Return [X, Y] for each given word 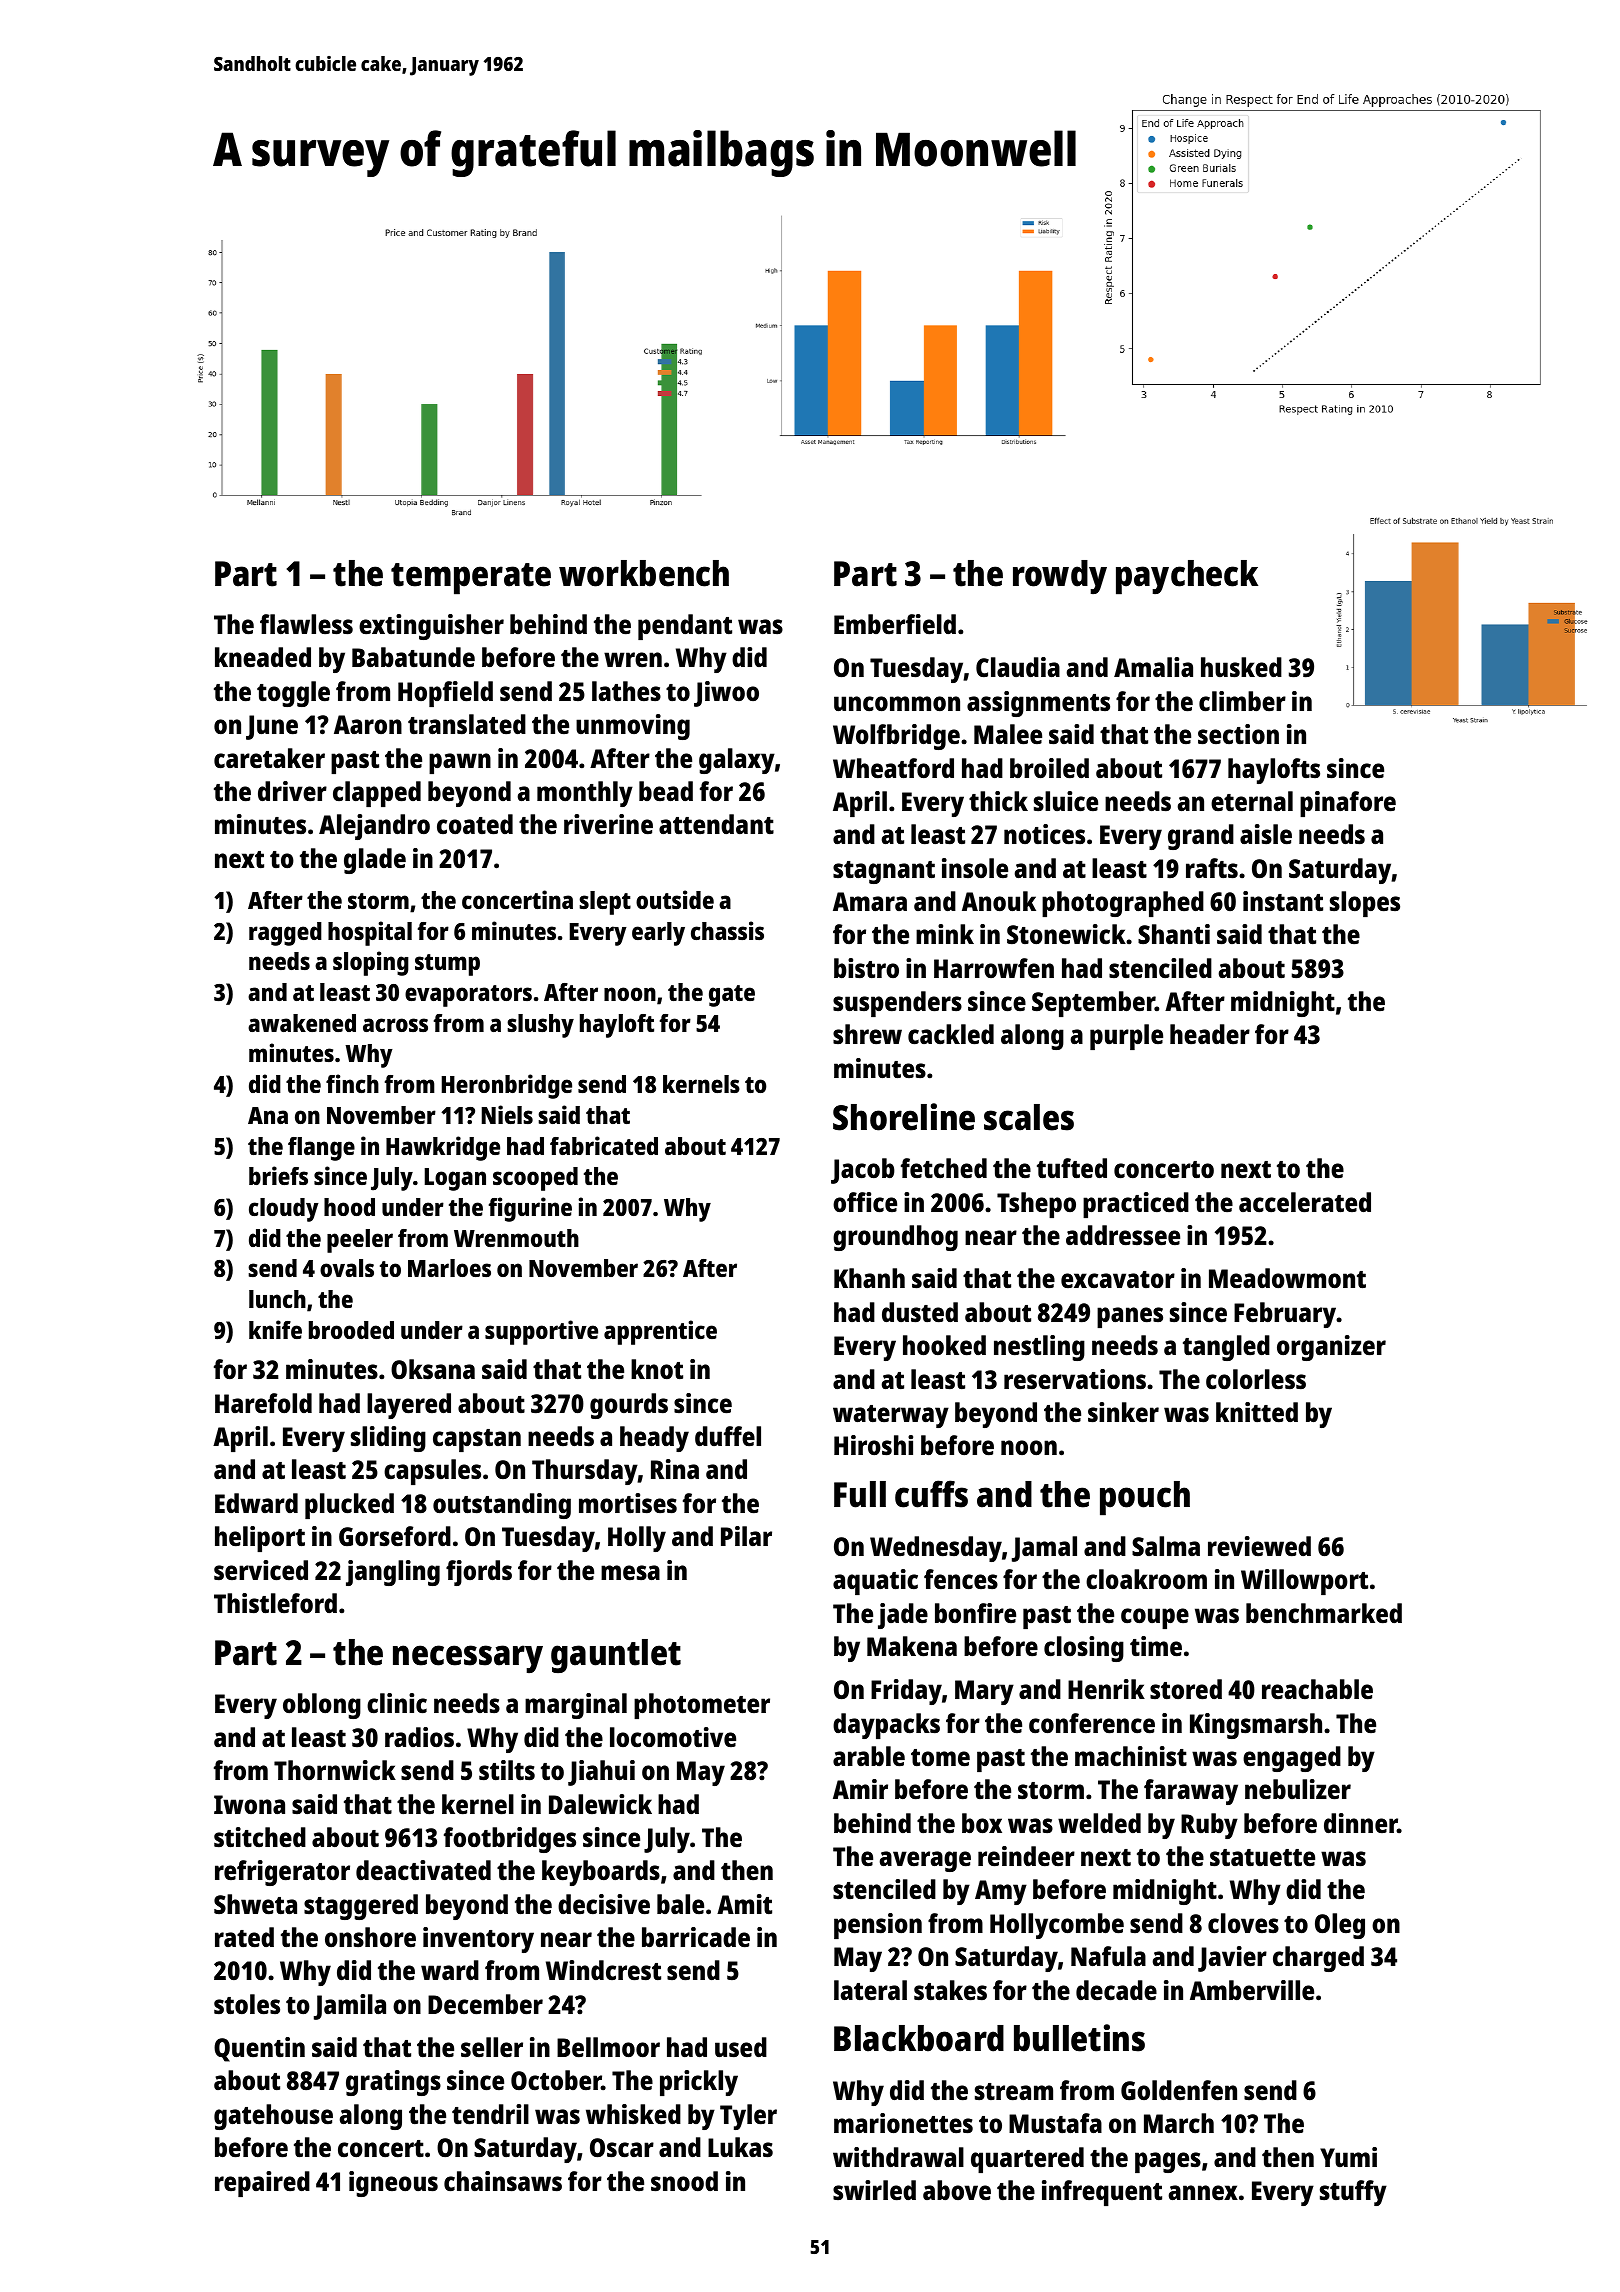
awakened [302, 1023]
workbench [644, 573]
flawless [306, 624]
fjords [479, 1573]
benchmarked [1324, 1613]
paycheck [1187, 577]
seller [492, 2047]
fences [961, 1579]
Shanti [1174, 934]
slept [605, 903]
